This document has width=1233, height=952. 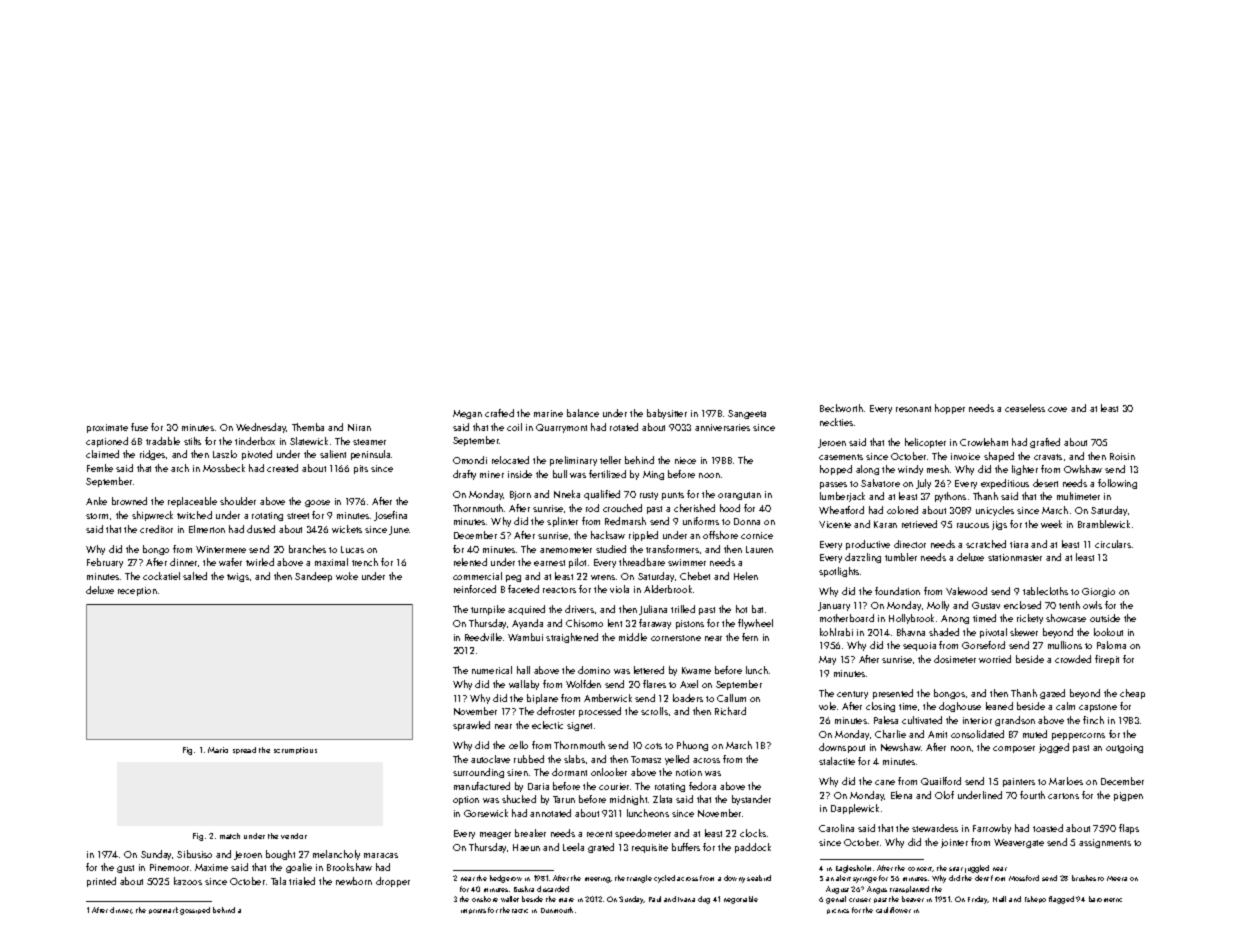 What do you see at coordinates (893, 910) in the document?
I see `cauliflower` at bounding box center [893, 910].
